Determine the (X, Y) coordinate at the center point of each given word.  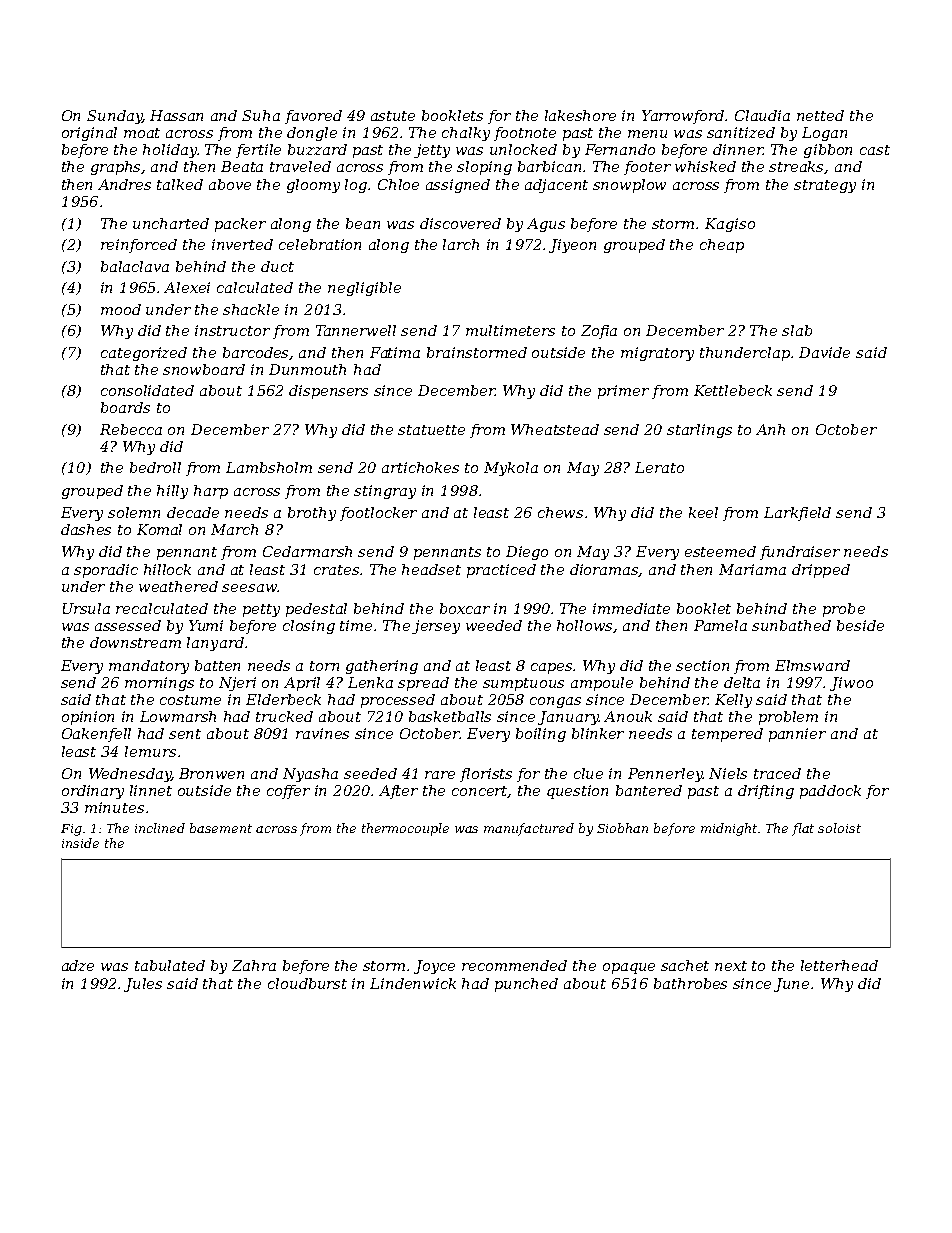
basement (221, 828)
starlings (699, 431)
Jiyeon (572, 246)
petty (261, 610)
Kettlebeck (733, 390)
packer (240, 225)
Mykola (511, 469)
